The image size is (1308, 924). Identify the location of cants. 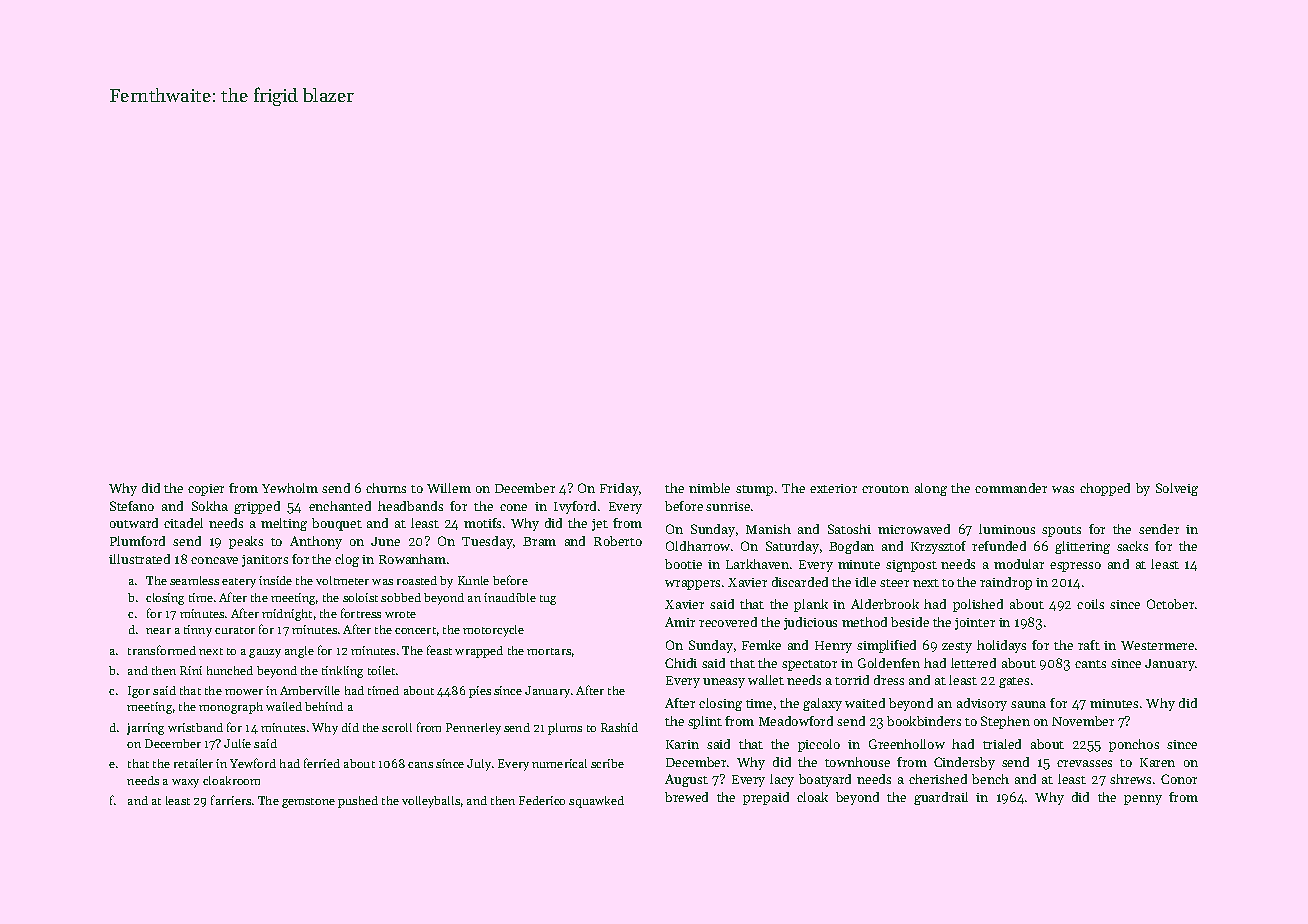
(1090, 664).
